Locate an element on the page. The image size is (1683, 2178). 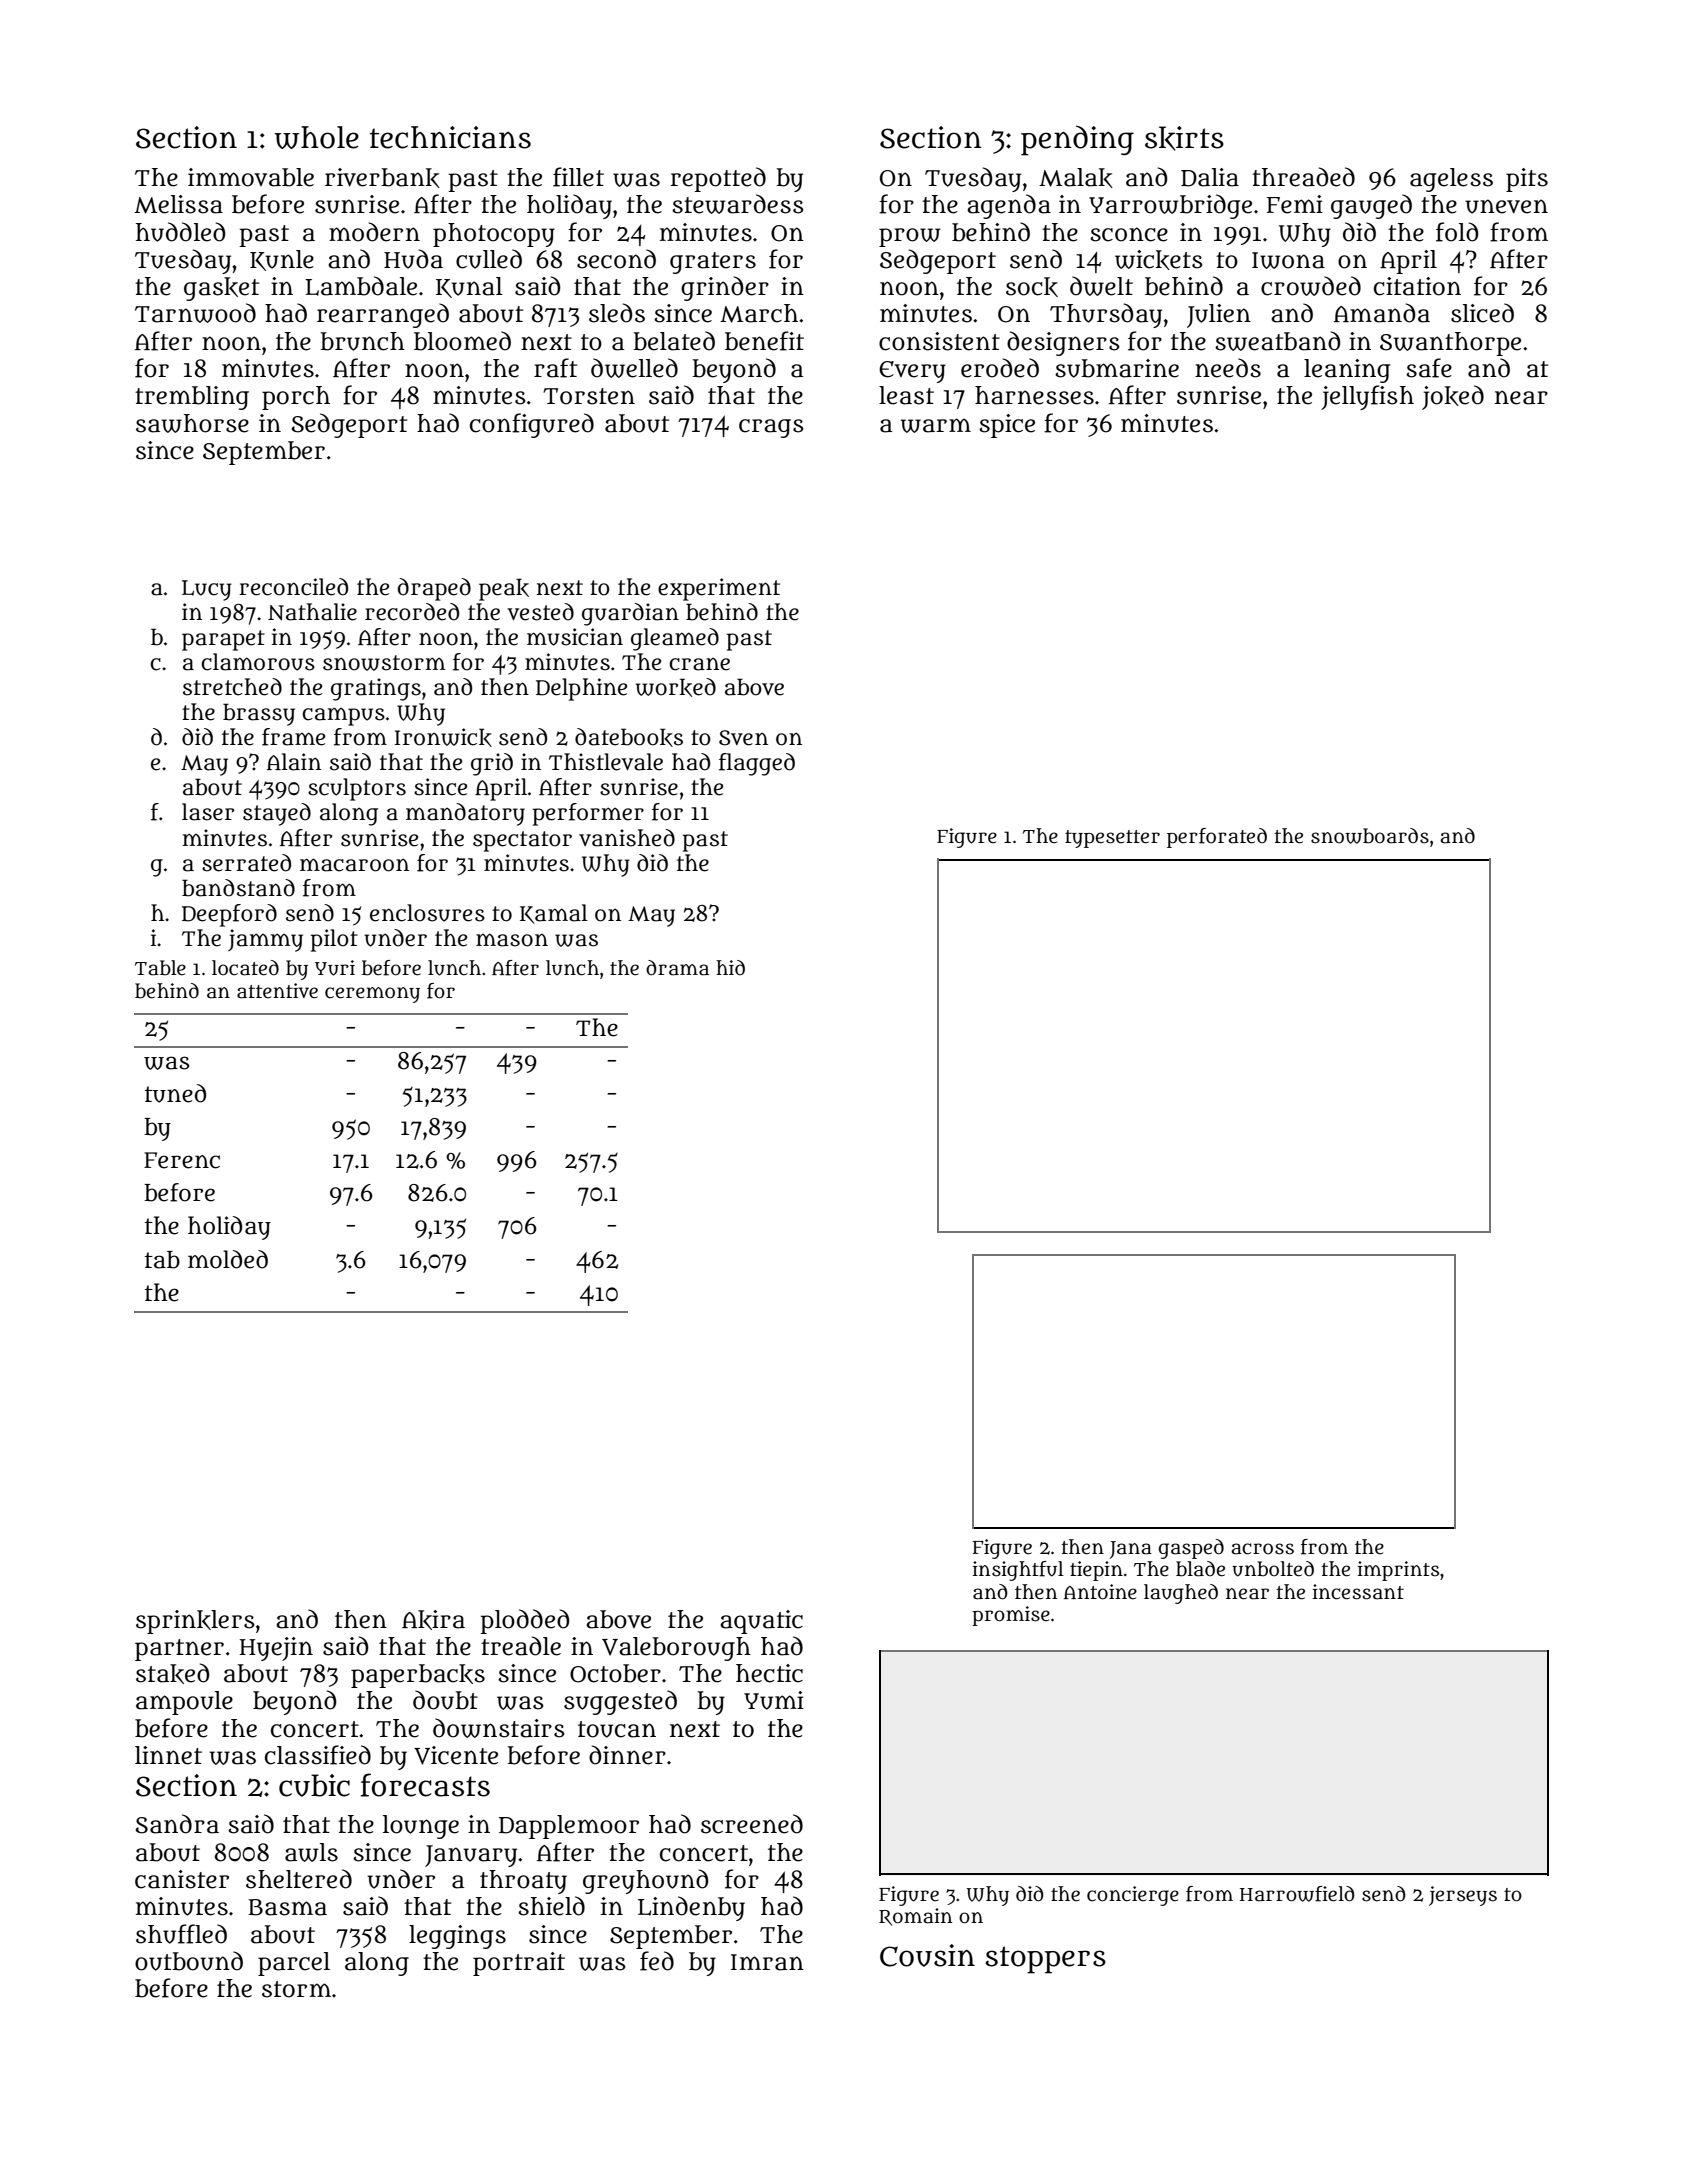
Table is located at coordinates (160, 968).
